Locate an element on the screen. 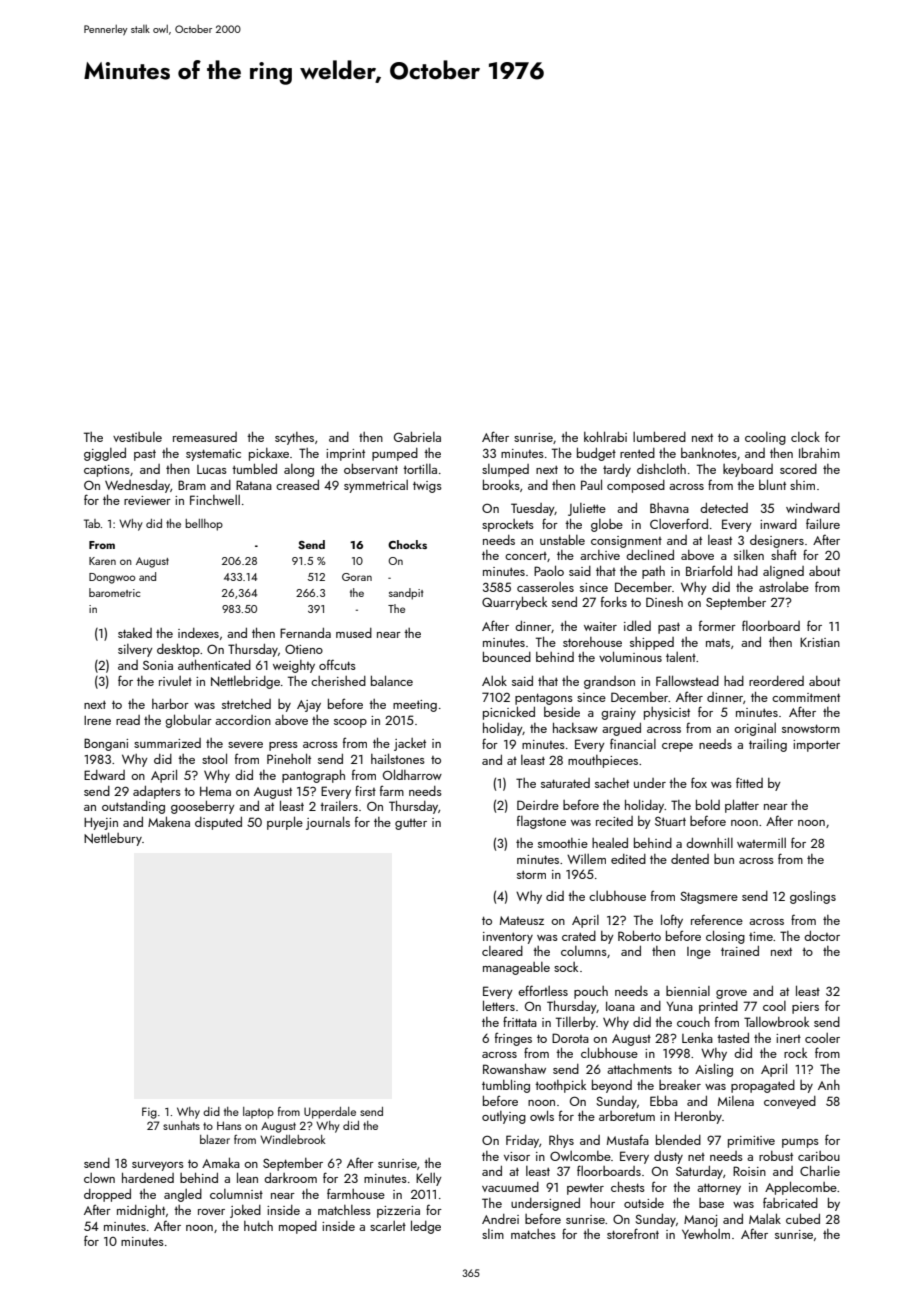 This screenshot has height=1308, width=924. laptop is located at coordinates (258, 1113).
